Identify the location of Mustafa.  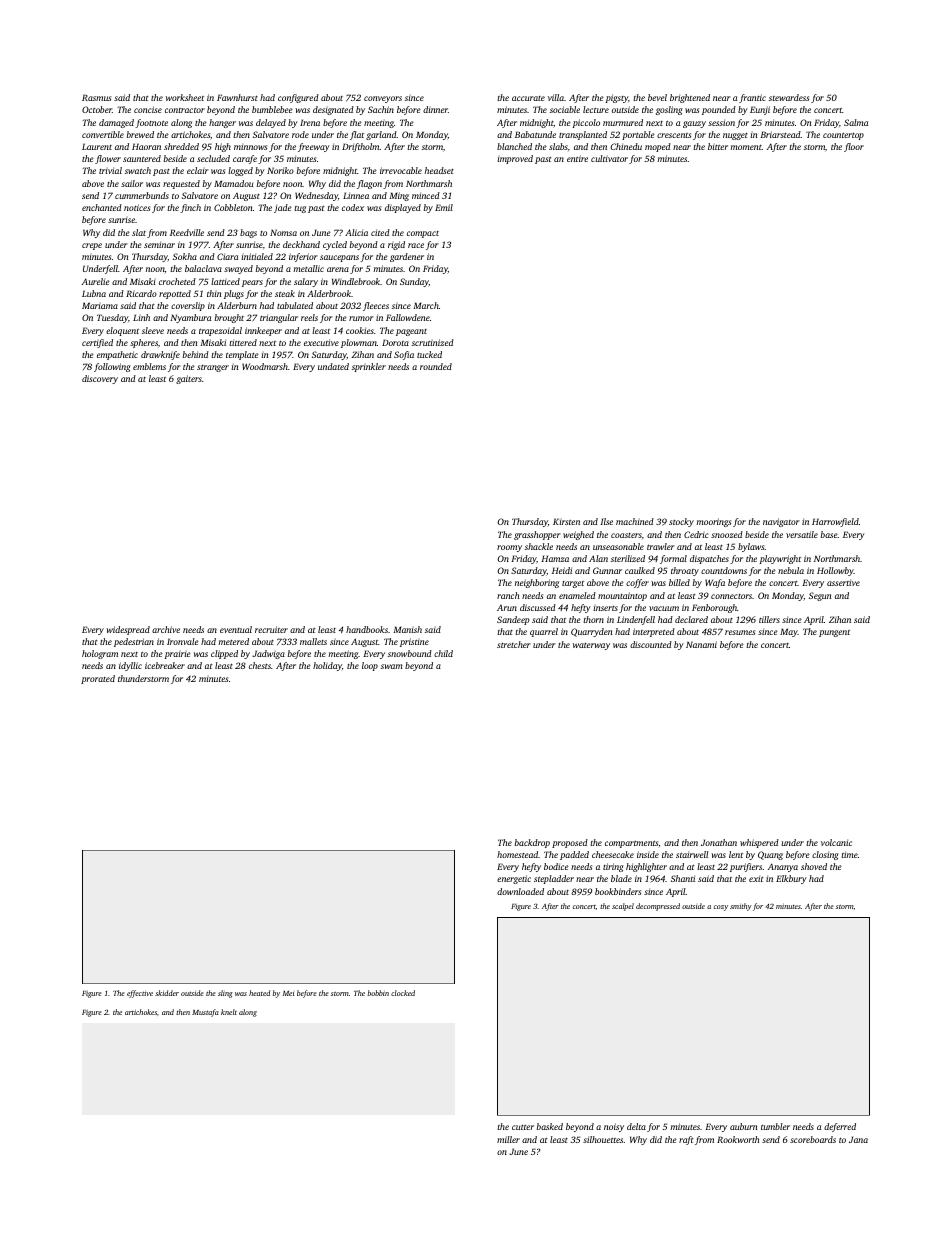
(205, 1013).
